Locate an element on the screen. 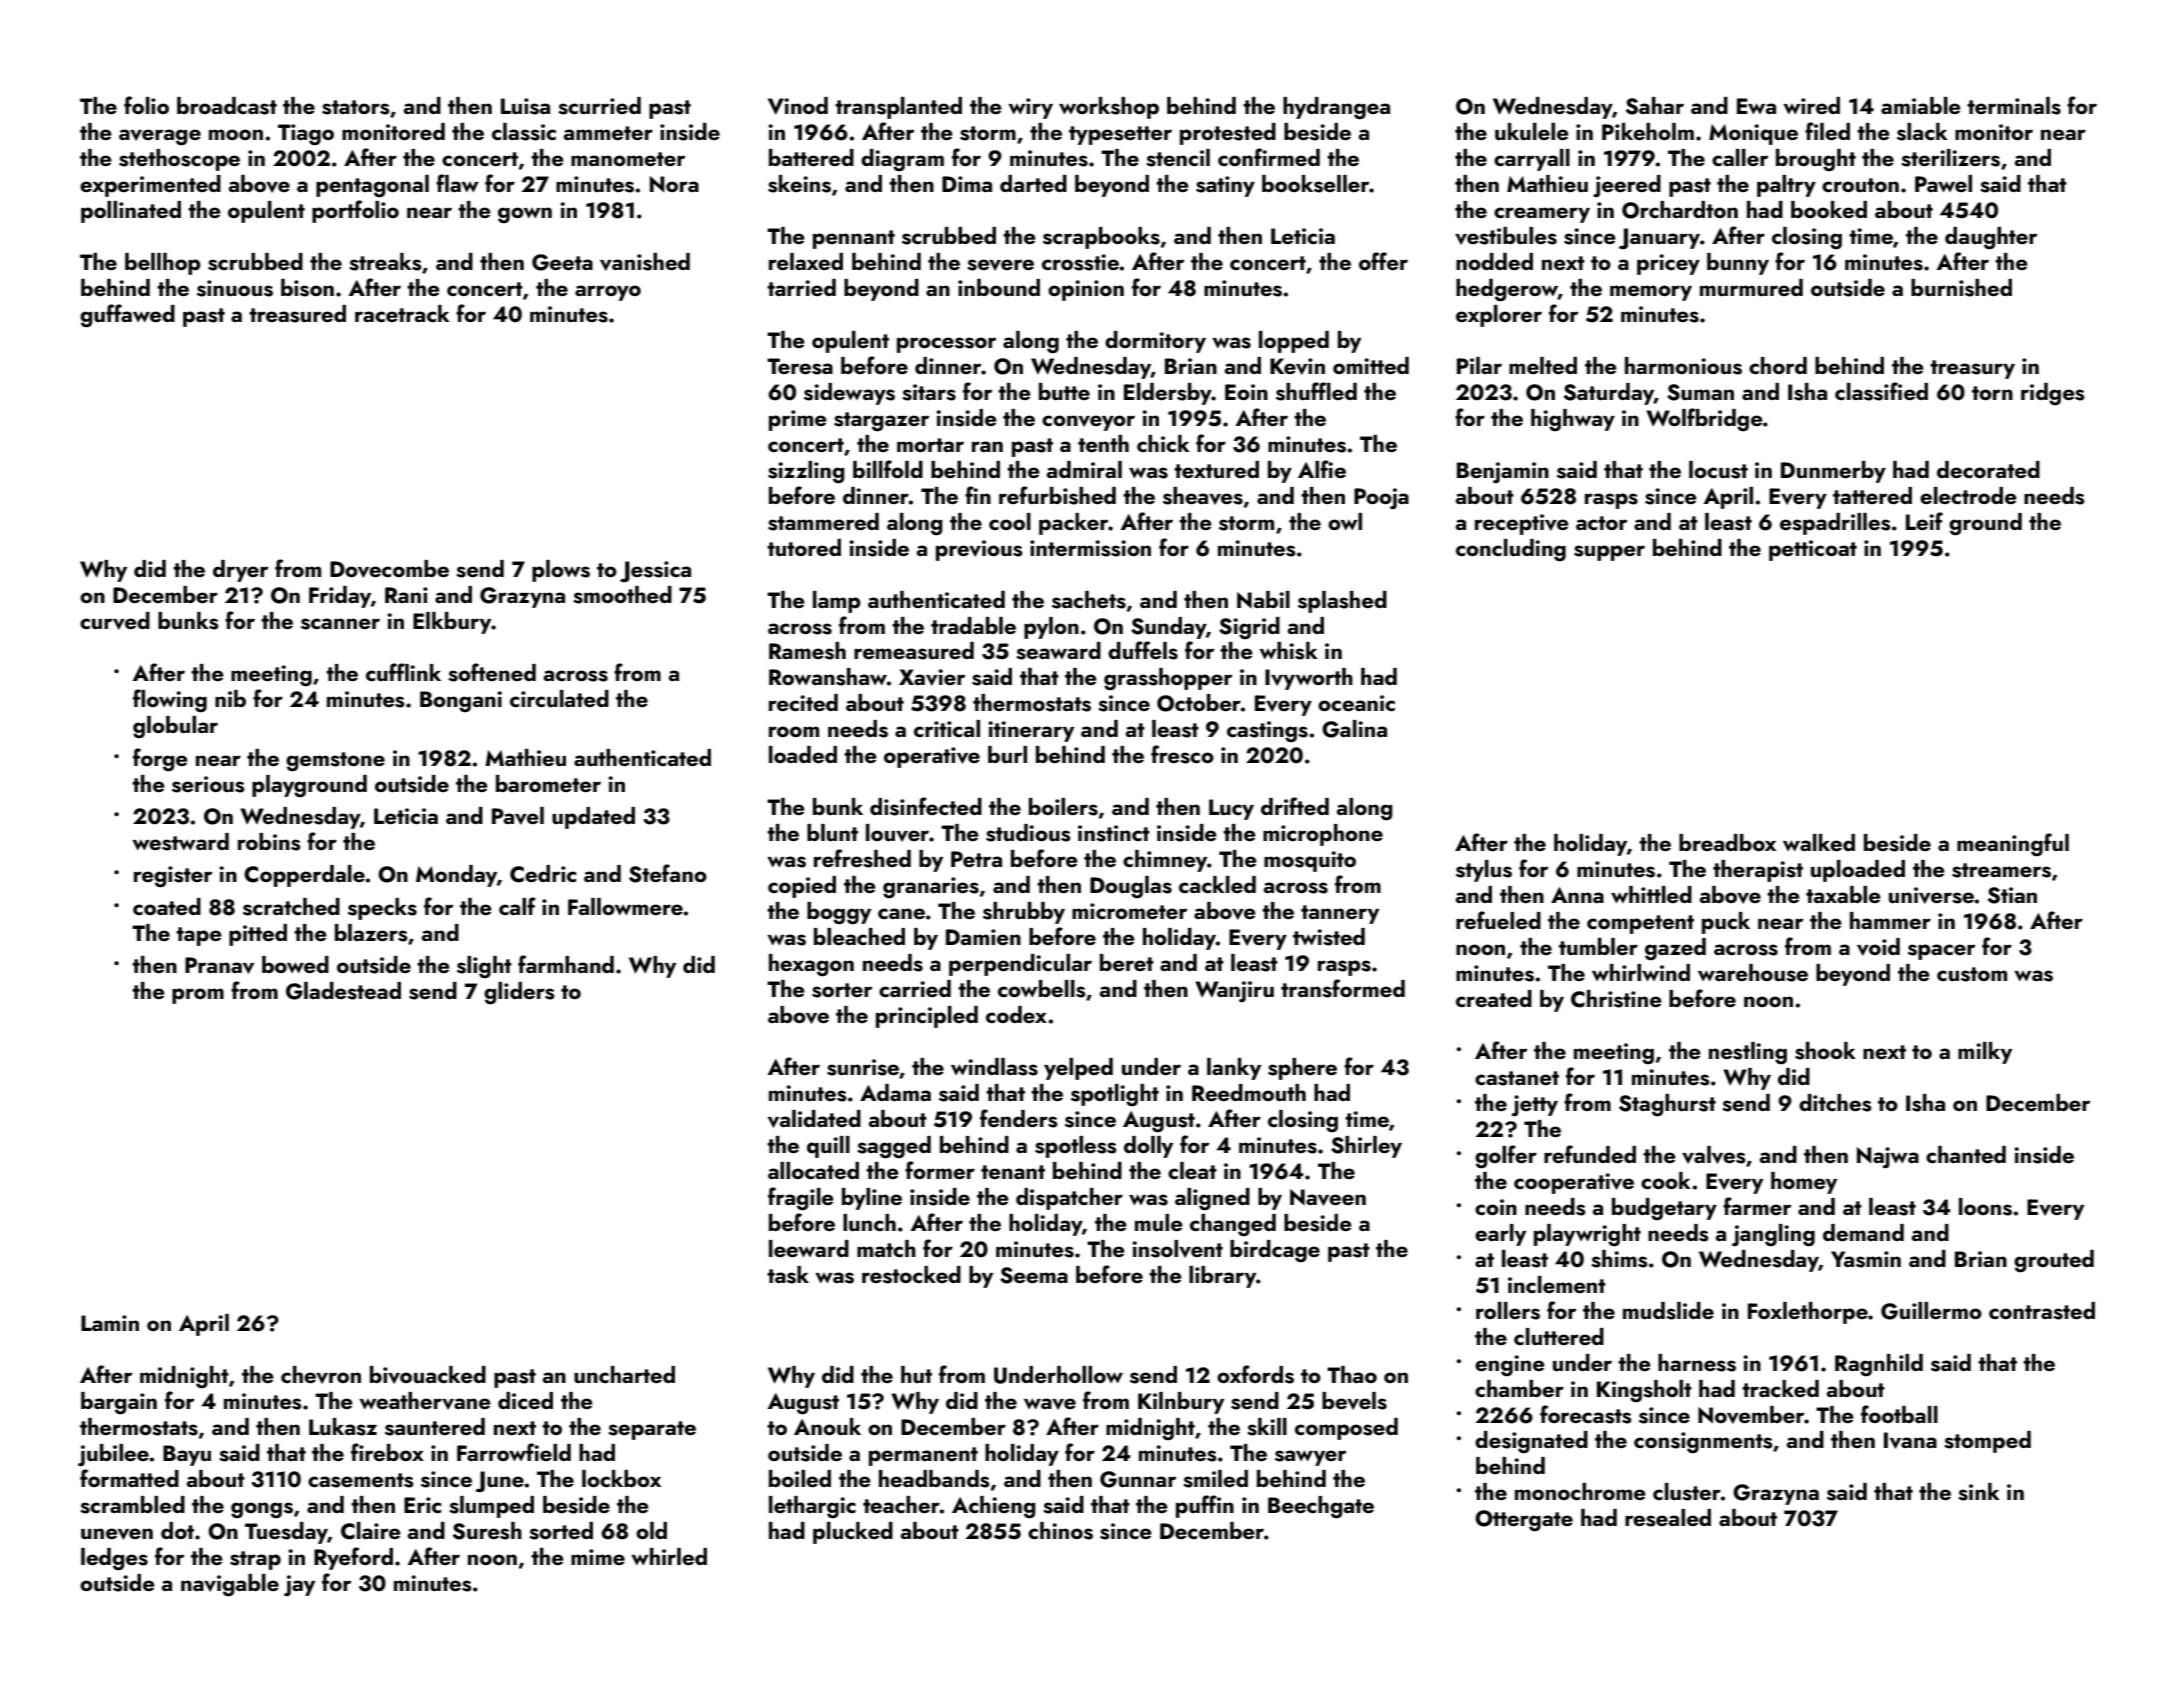 The image size is (2178, 1683). breadbox is located at coordinates (1727, 842).
